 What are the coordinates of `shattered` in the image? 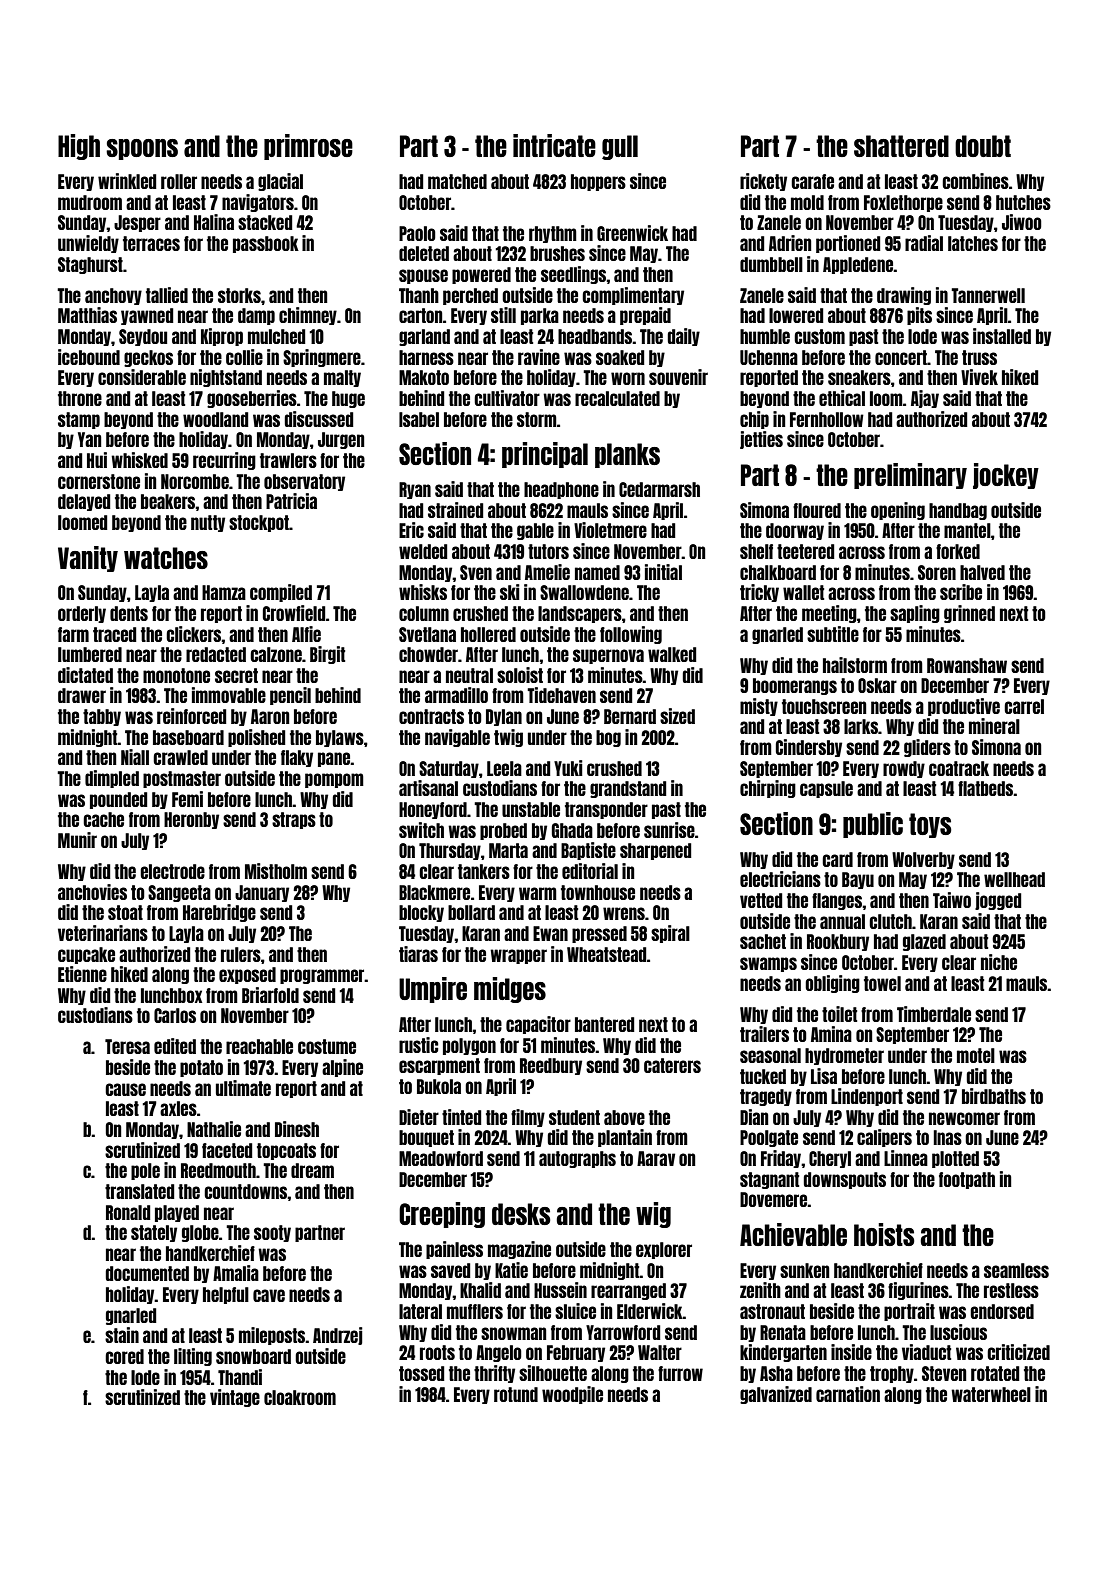 It's located at (901, 146).
